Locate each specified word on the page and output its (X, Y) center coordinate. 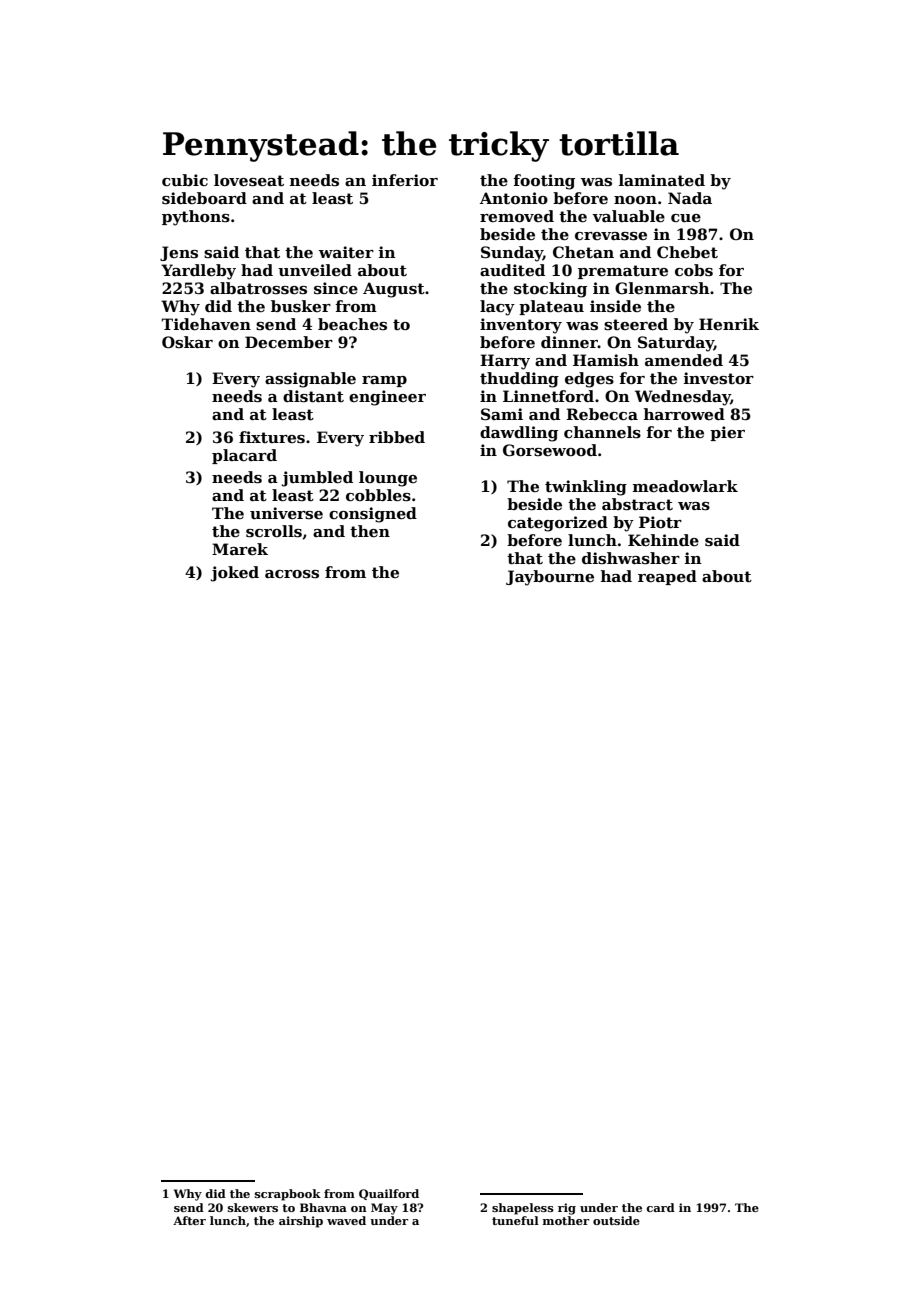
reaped (667, 577)
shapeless (523, 1209)
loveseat (249, 180)
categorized (558, 524)
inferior (405, 180)
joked (235, 574)
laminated (662, 180)
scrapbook (288, 1195)
